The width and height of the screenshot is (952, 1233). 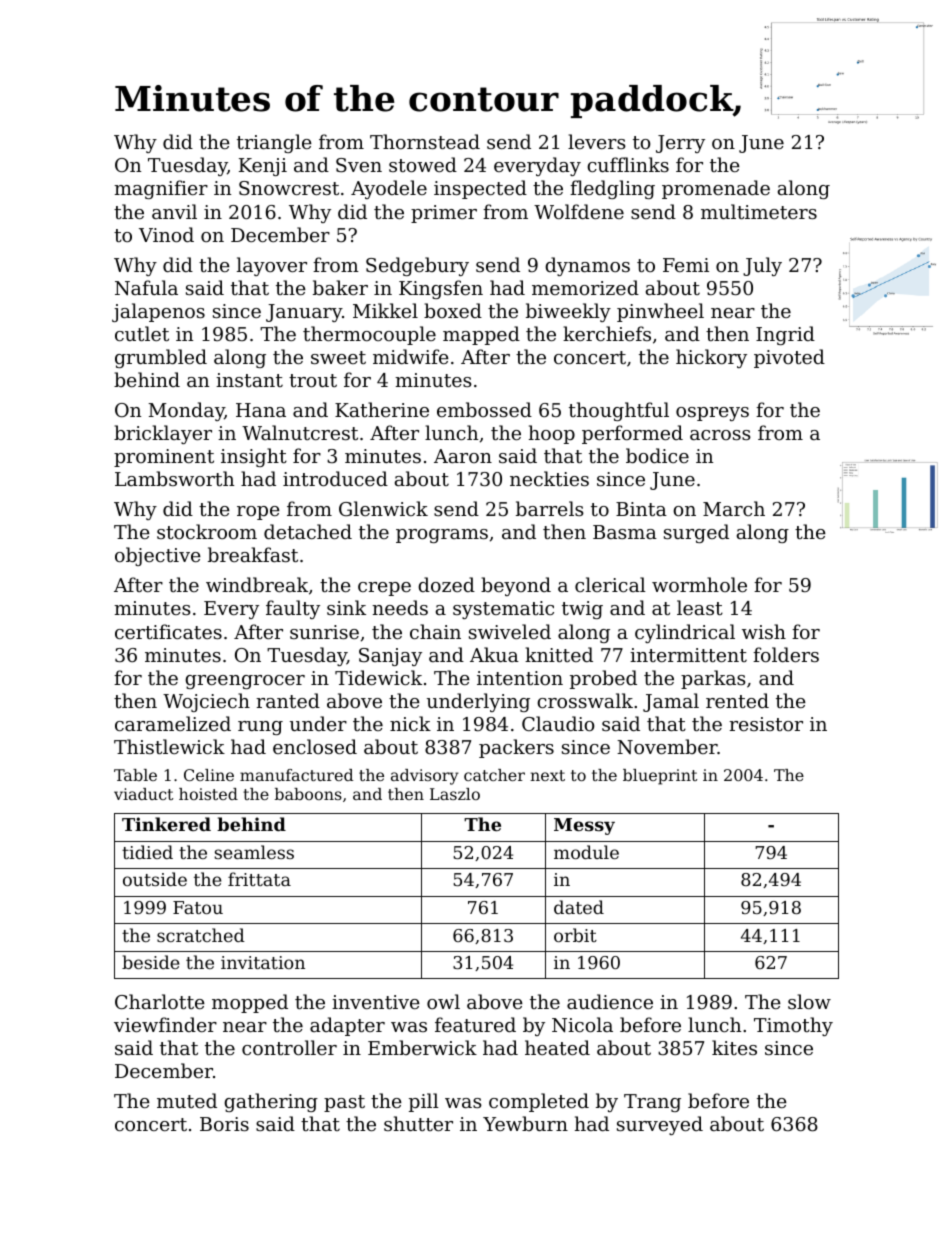 What do you see at coordinates (696, 533) in the screenshot?
I see `surged` at bounding box center [696, 533].
